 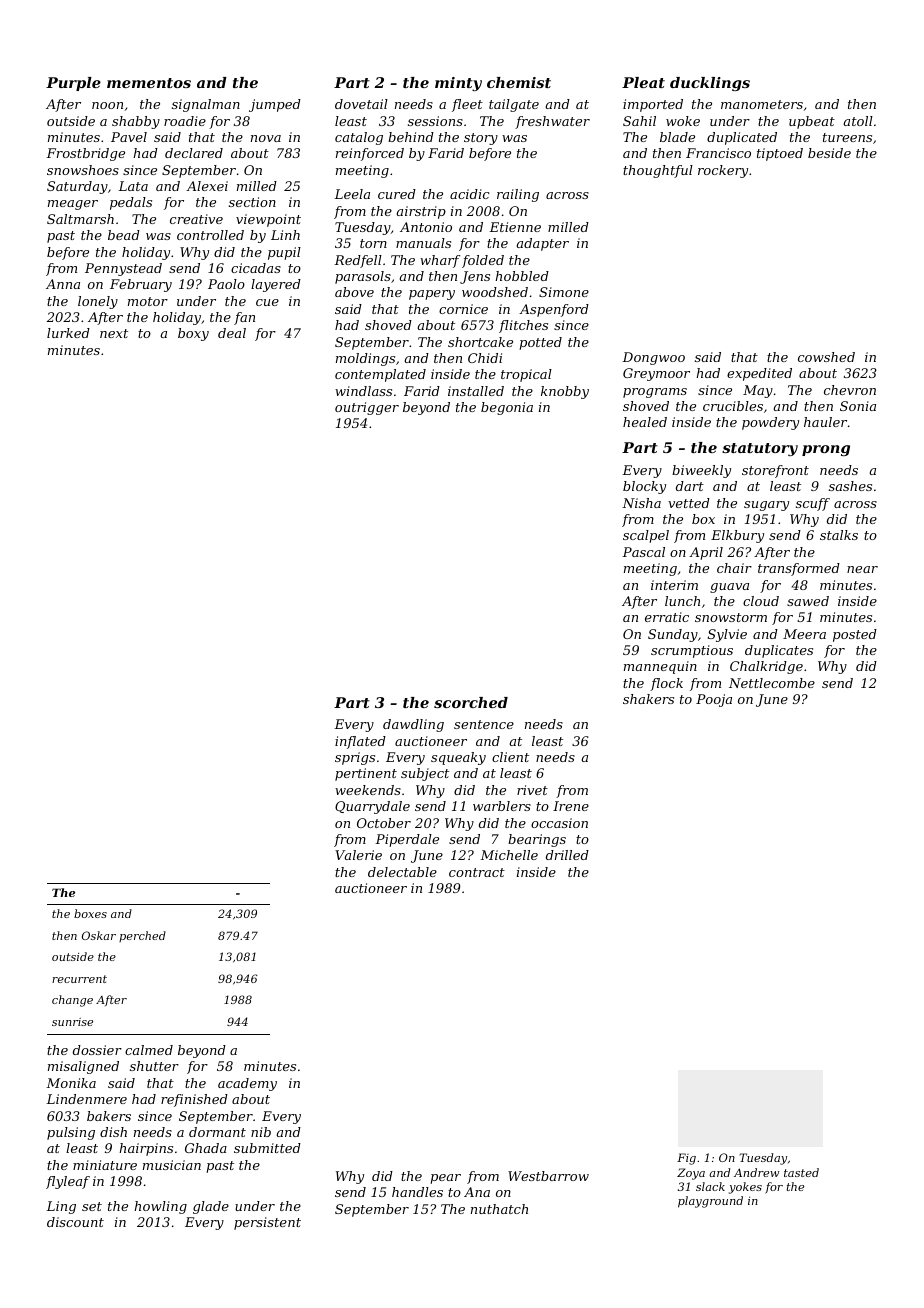 I want to click on subject, so click(x=425, y=774).
